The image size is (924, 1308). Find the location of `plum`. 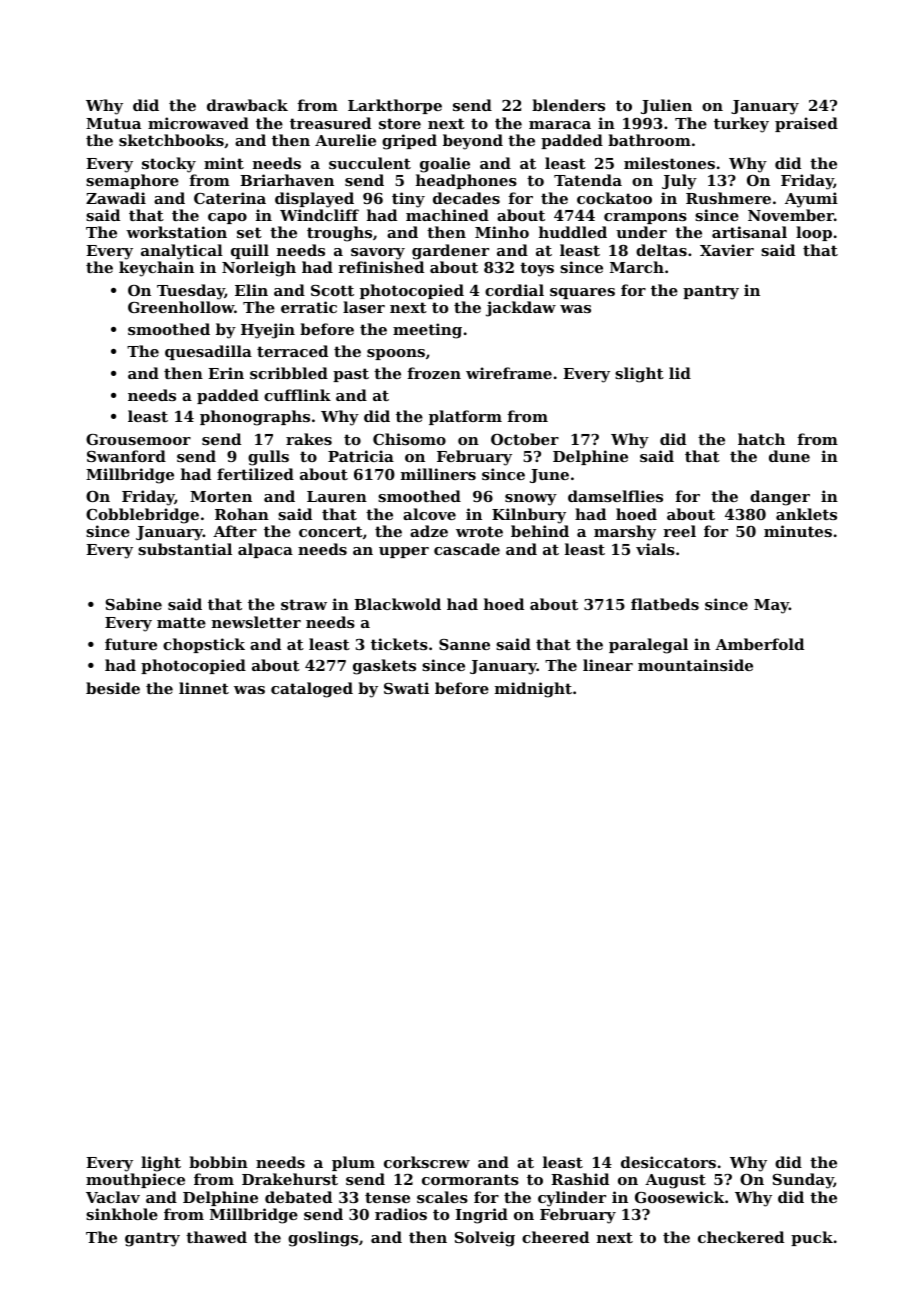

plum is located at coordinates (353, 1163).
